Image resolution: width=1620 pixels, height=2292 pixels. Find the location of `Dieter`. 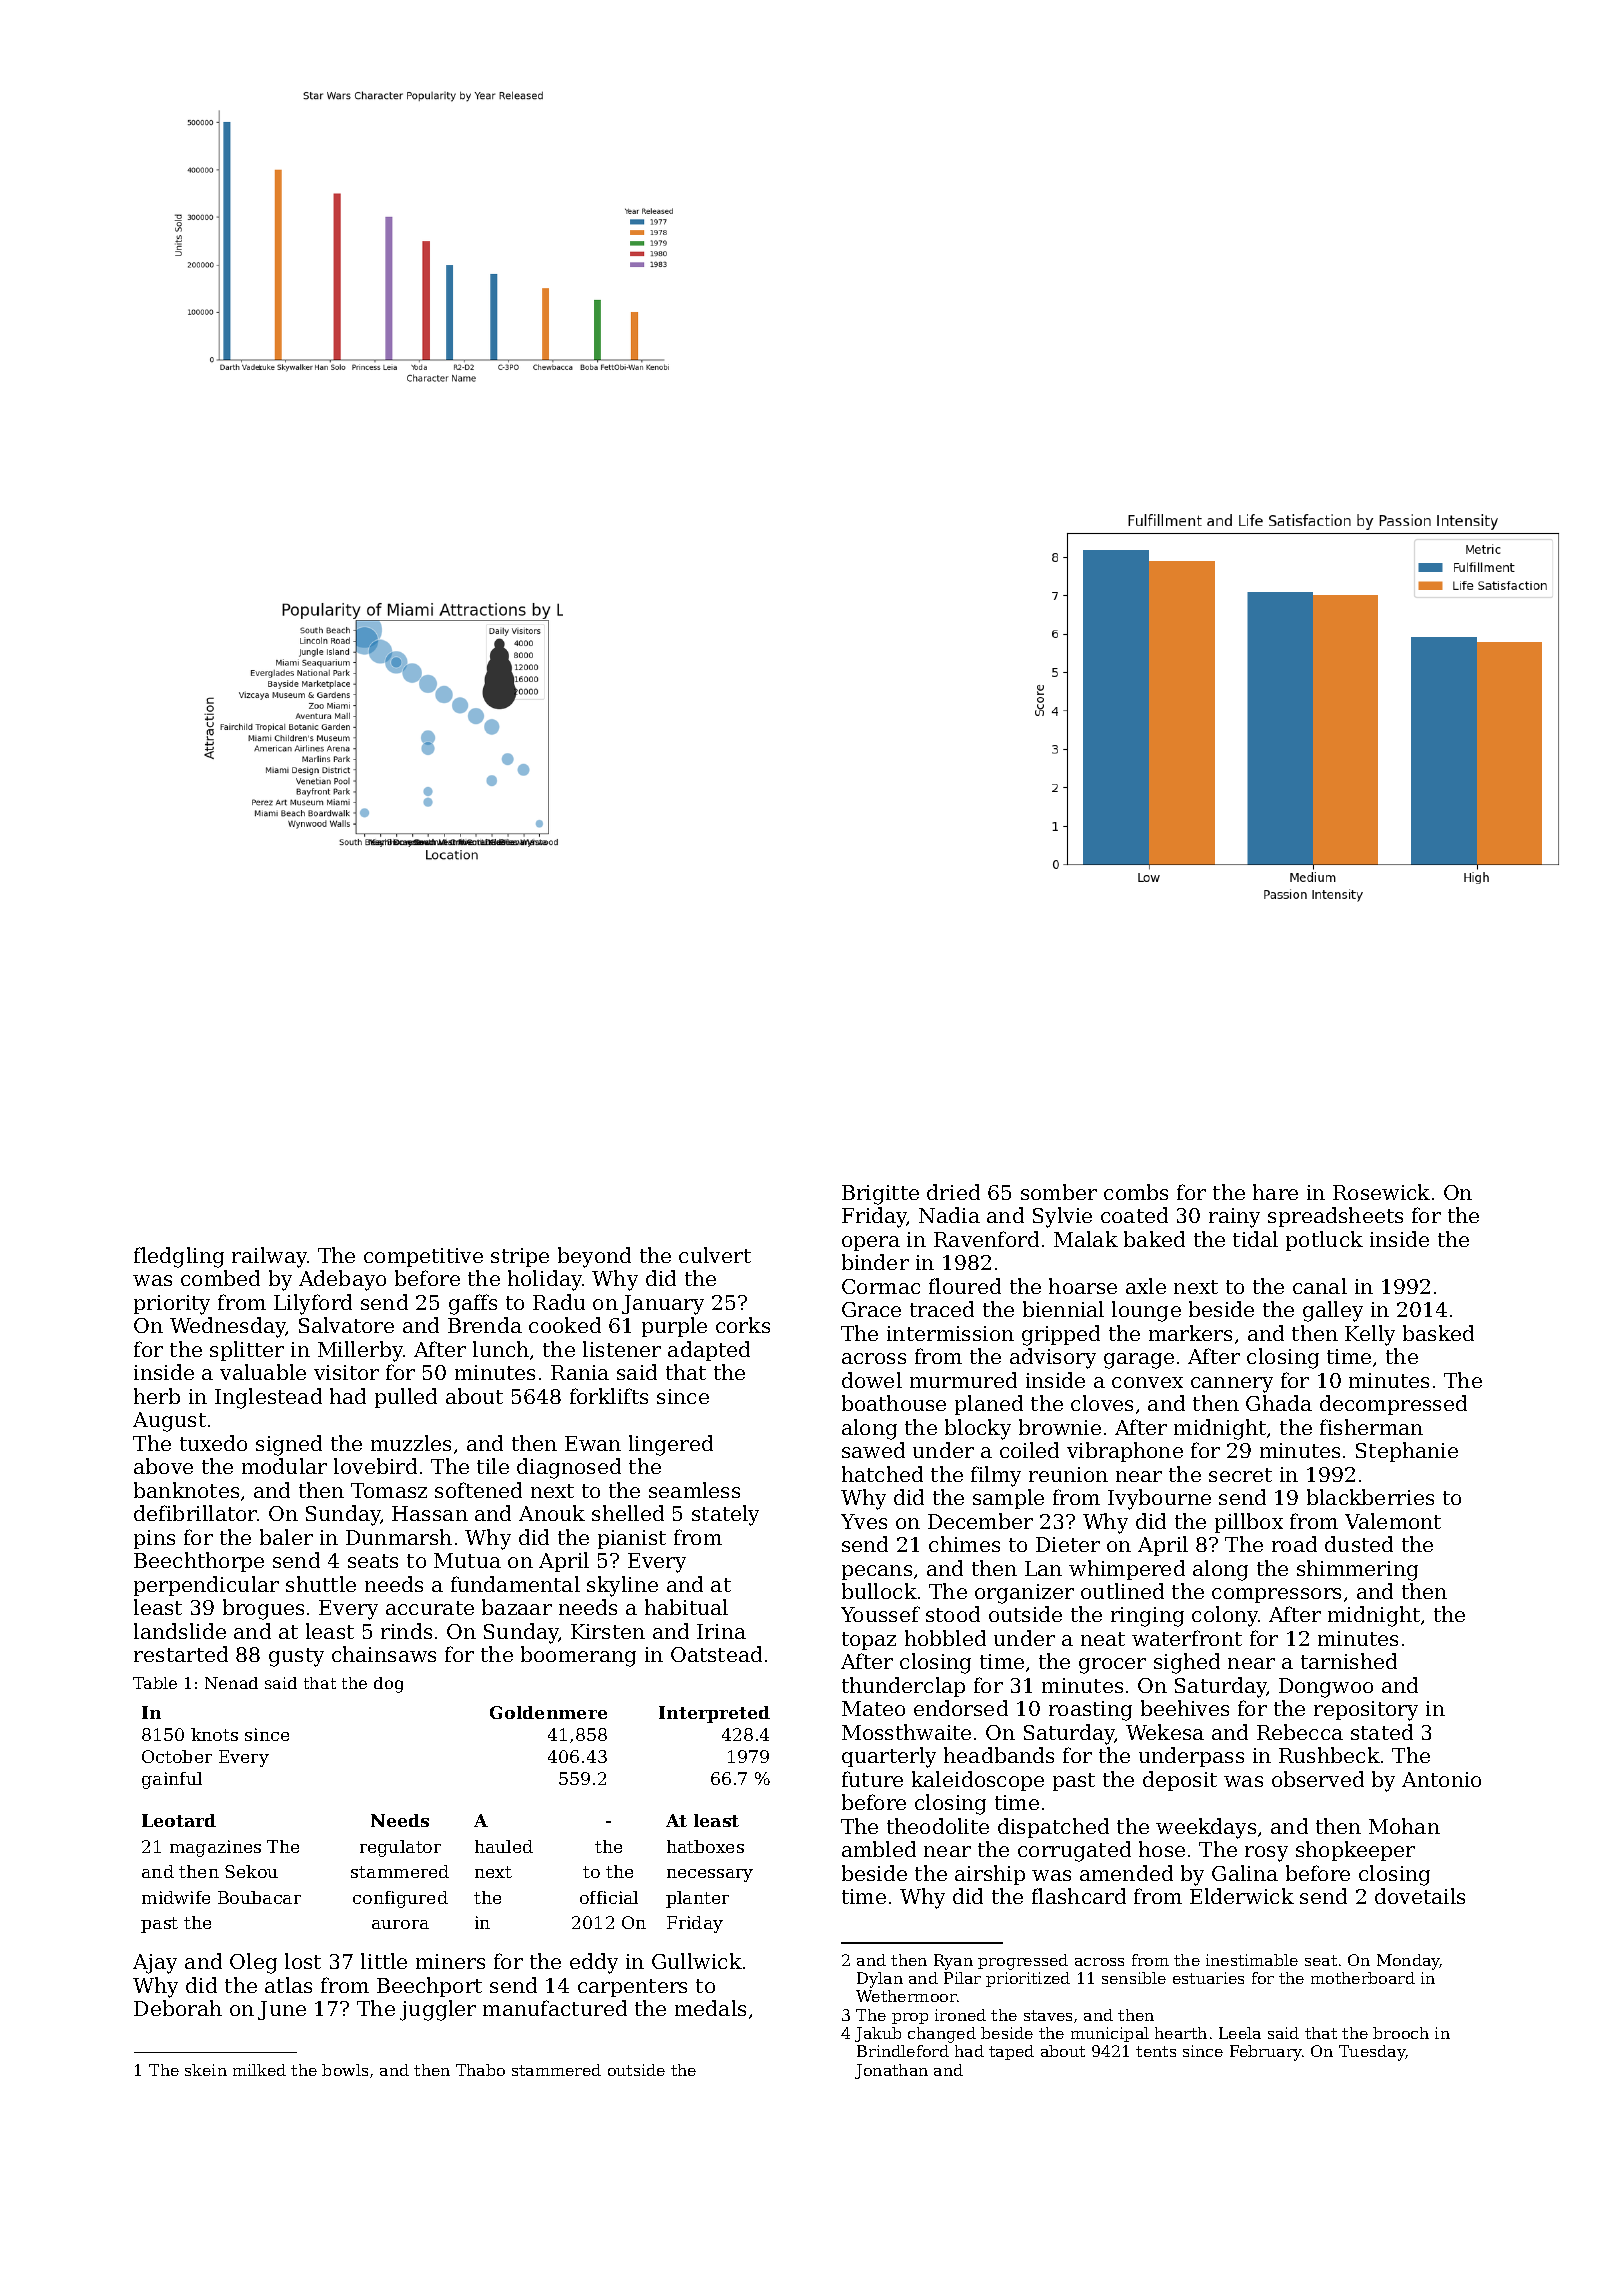

Dieter is located at coordinates (1068, 1544).
